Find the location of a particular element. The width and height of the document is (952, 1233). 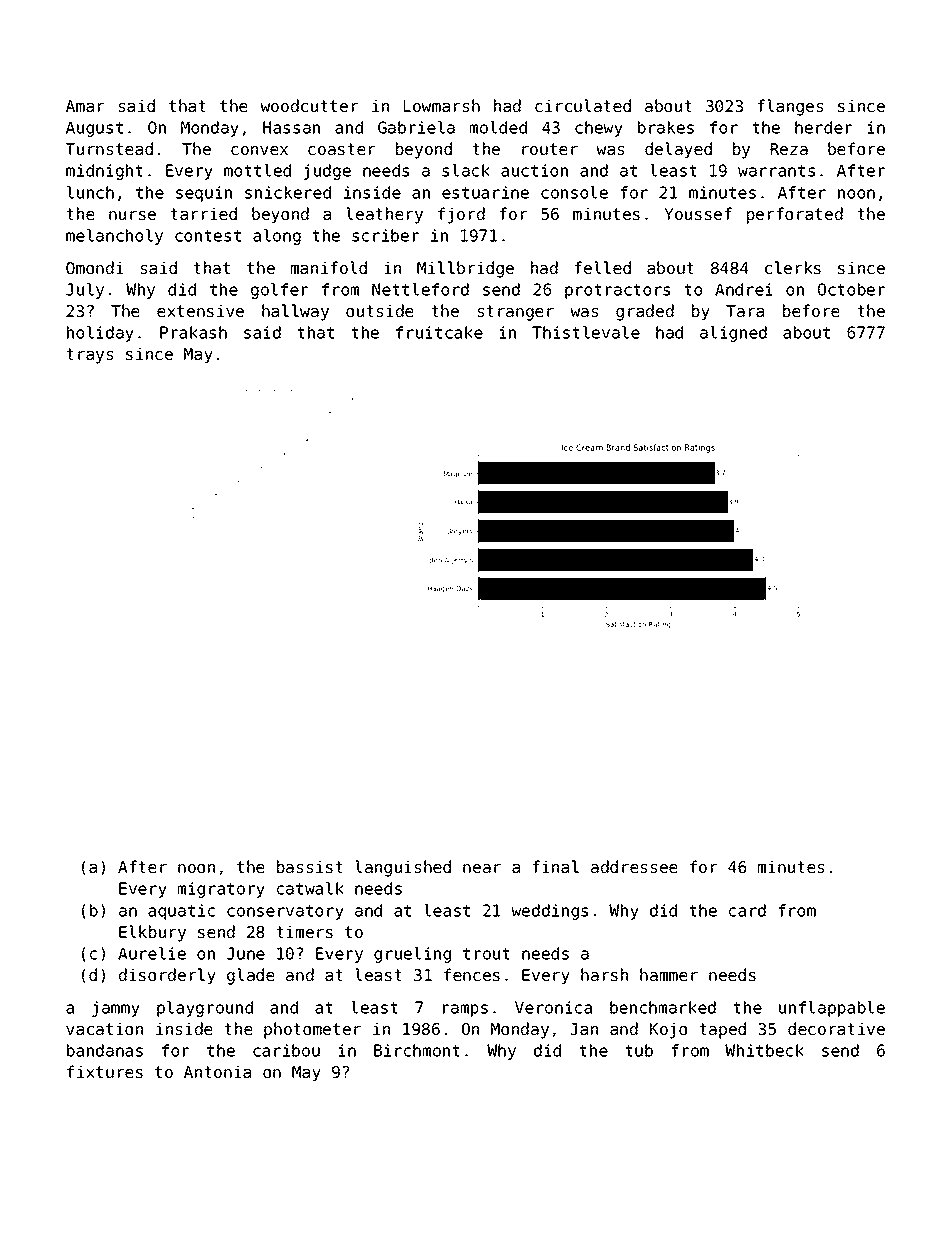

Amar is located at coordinates (85, 106).
